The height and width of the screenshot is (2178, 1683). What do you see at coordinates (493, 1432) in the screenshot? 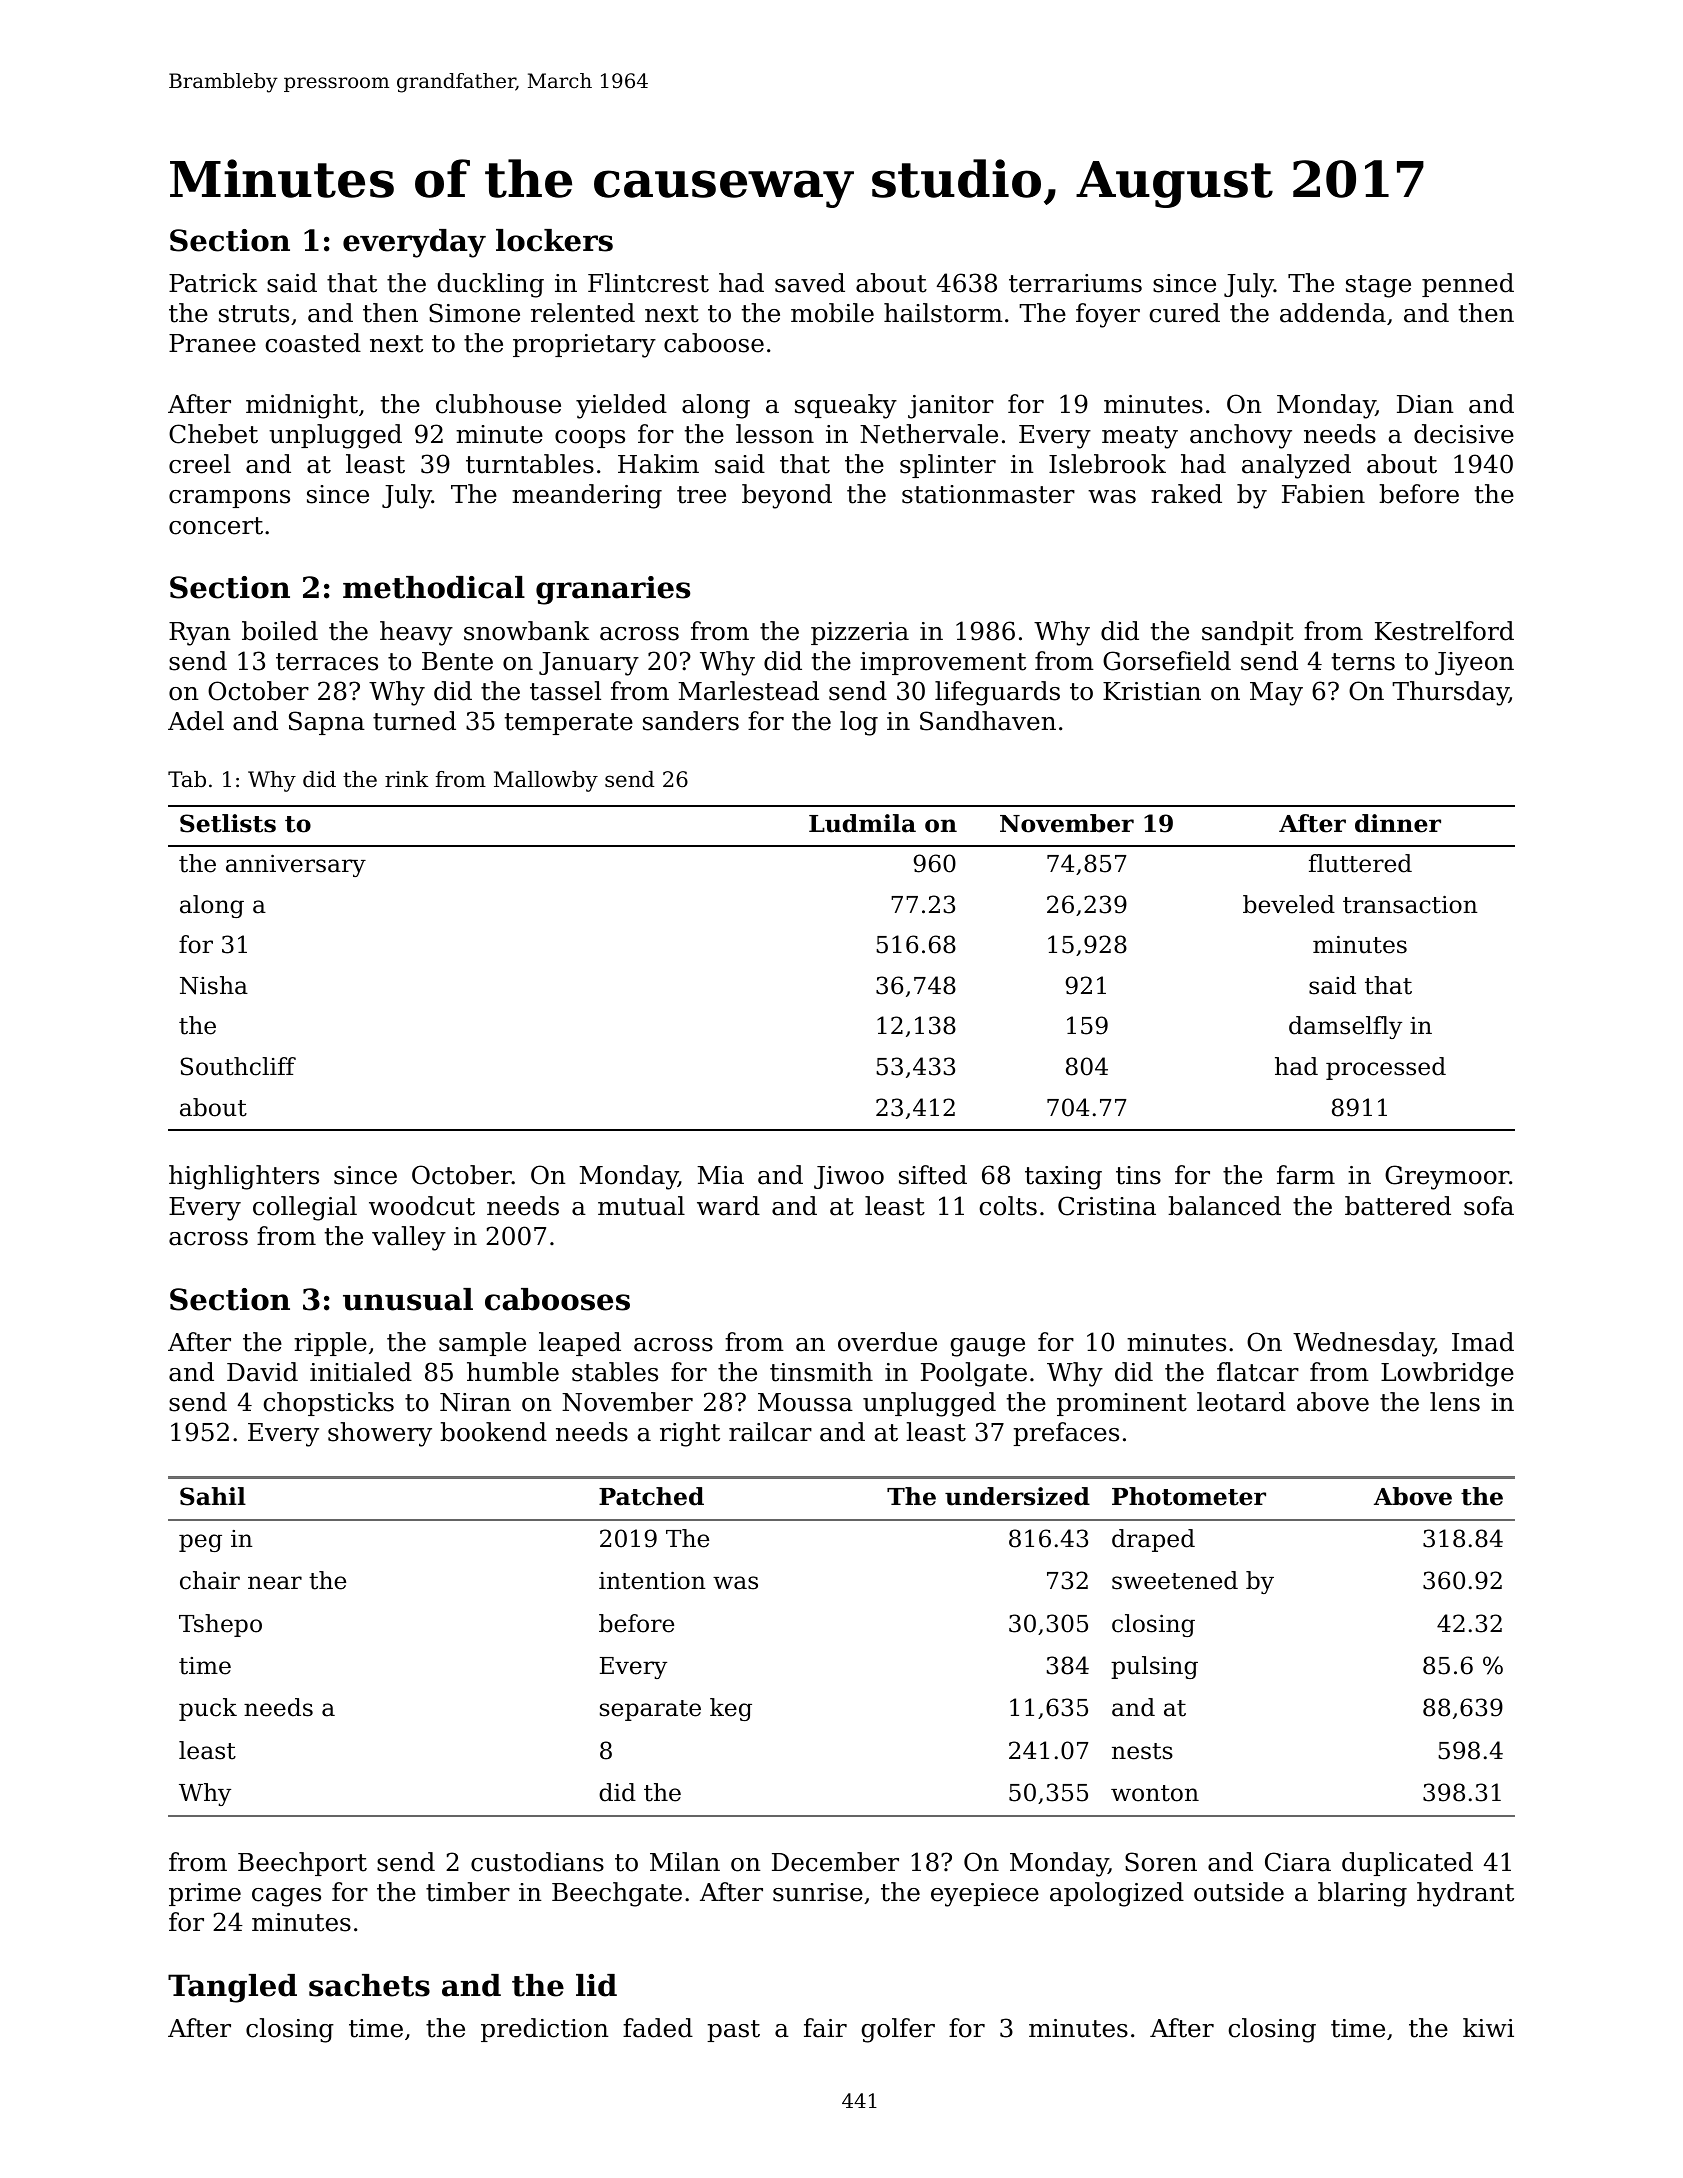
I see `bookend` at bounding box center [493, 1432].
